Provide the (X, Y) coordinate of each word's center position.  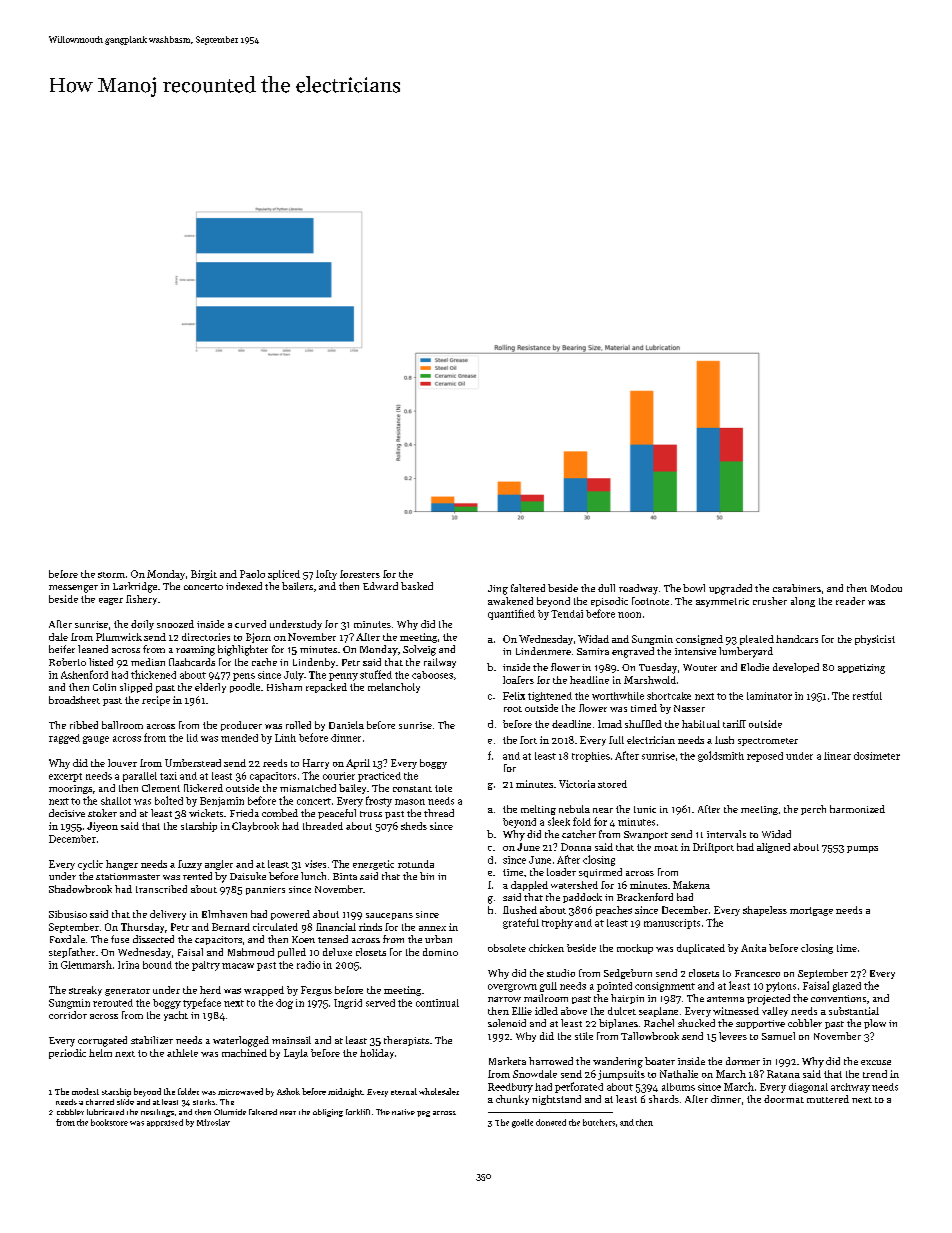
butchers (599, 1122)
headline (589, 680)
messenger (73, 589)
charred (100, 1102)
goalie (522, 1123)
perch (813, 810)
